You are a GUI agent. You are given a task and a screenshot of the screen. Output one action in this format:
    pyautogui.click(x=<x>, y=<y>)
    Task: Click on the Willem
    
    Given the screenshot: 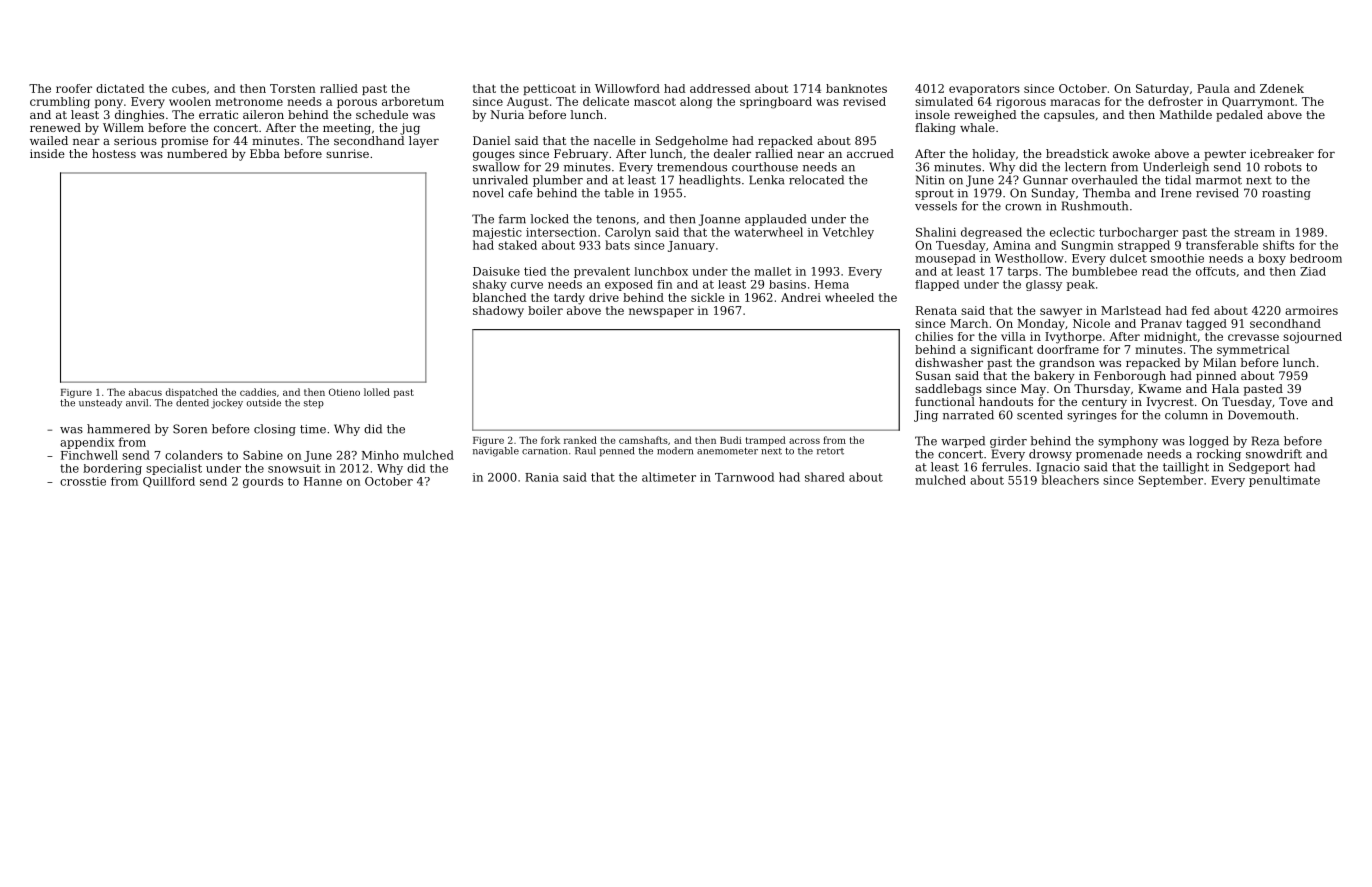 What is the action you would take?
    pyautogui.click(x=123, y=127)
